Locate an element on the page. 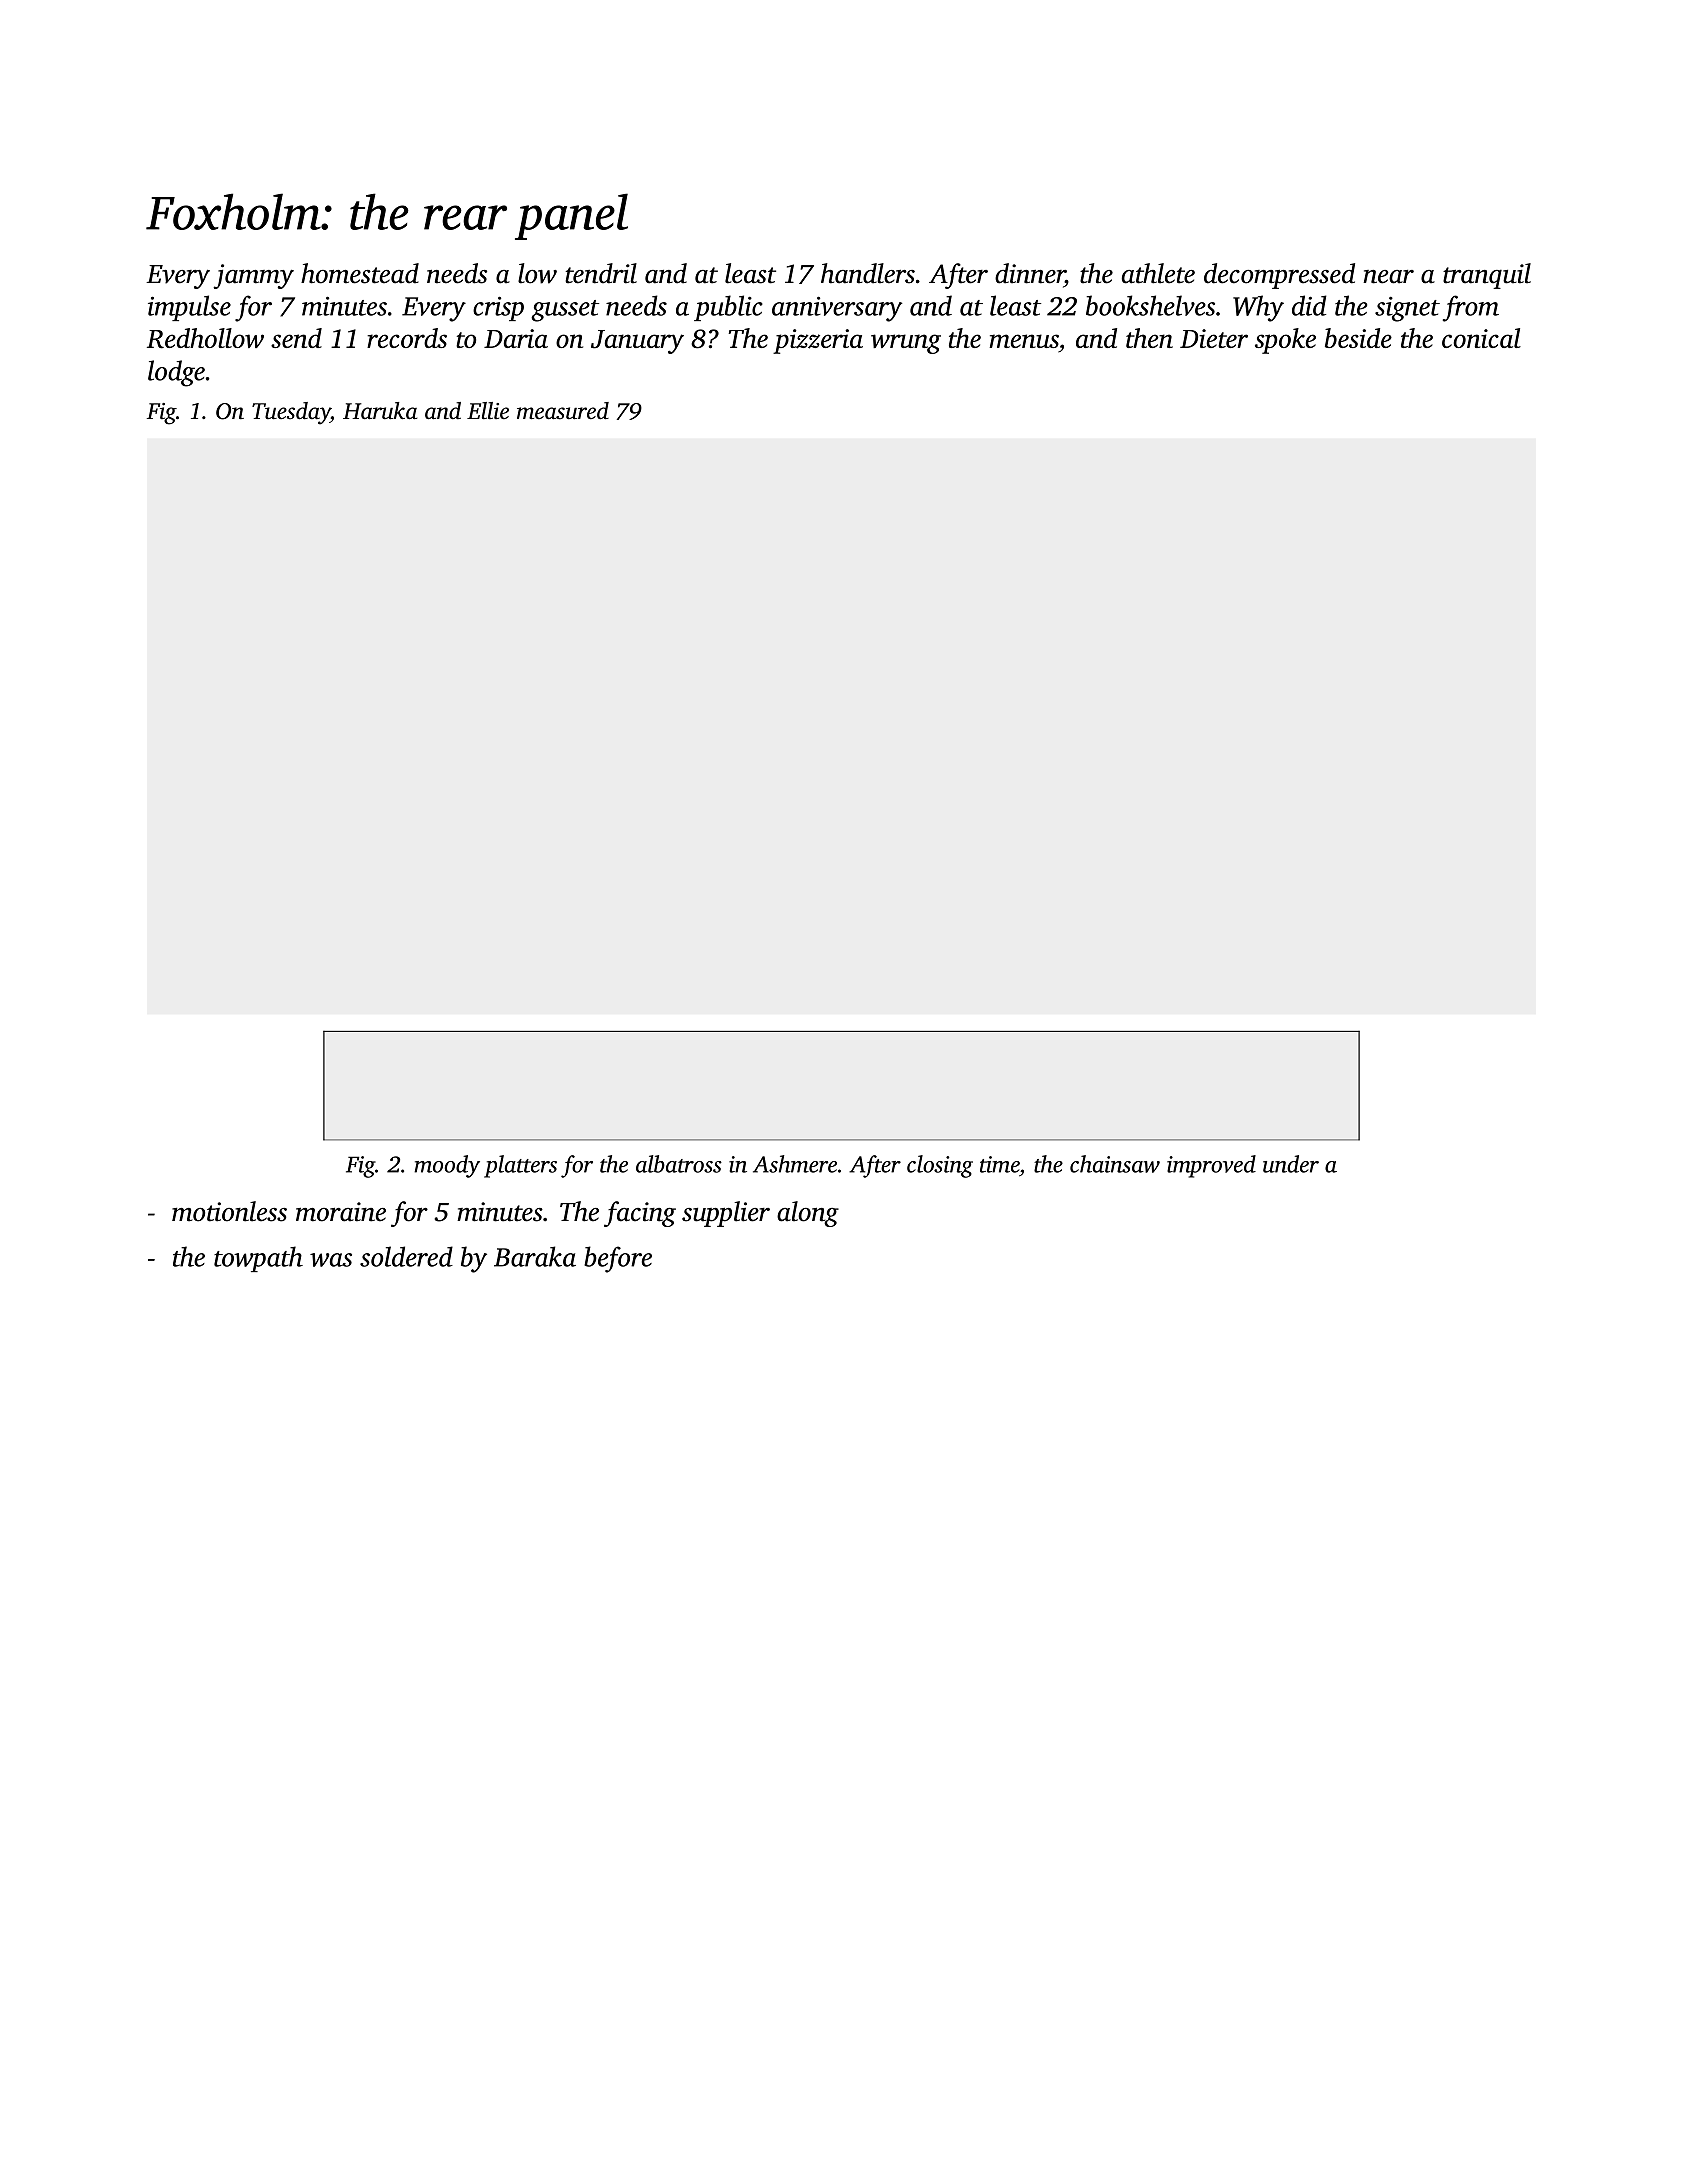  Ashmere is located at coordinates (795, 1164).
